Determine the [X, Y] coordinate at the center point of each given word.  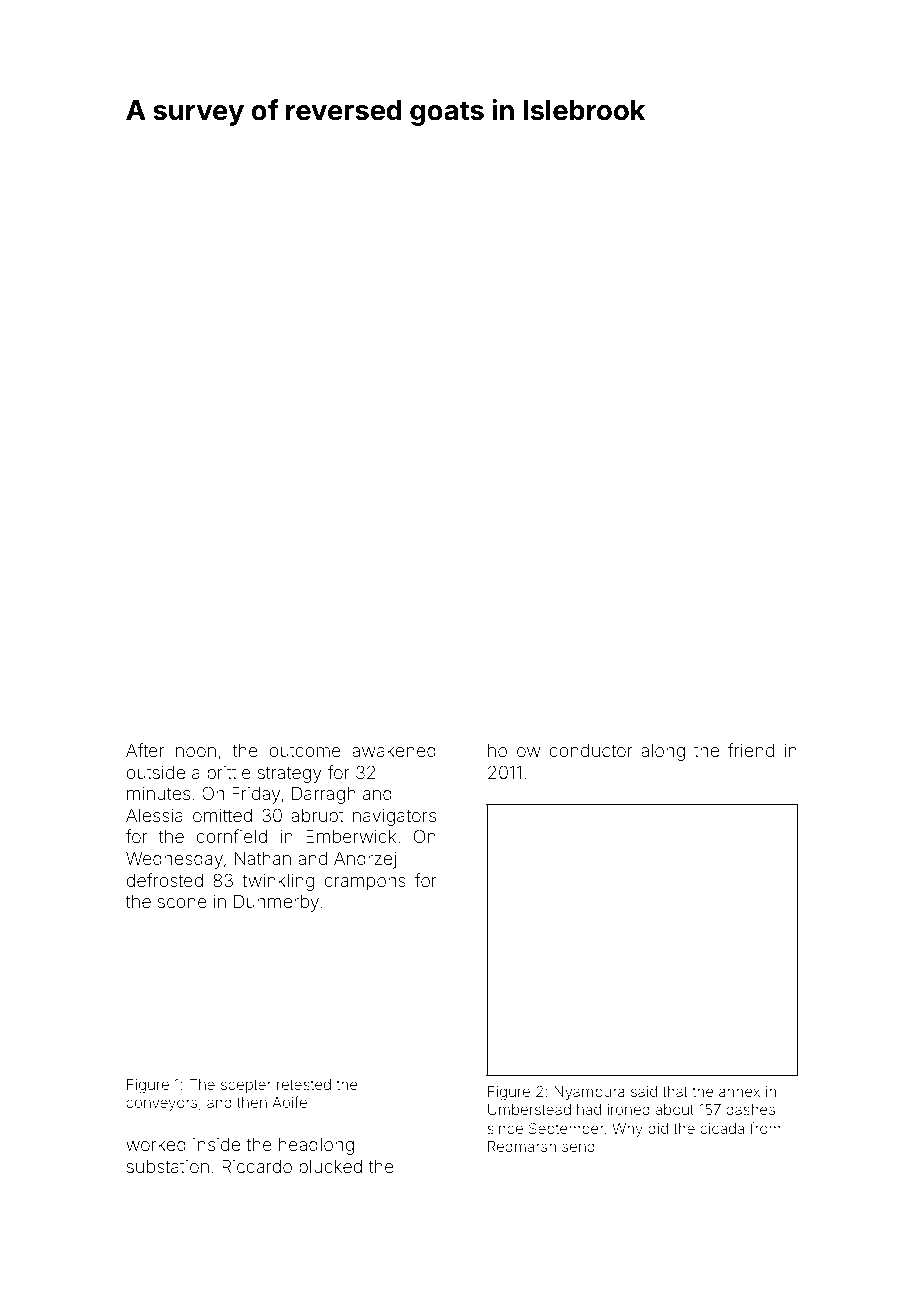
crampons [365, 884]
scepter [246, 1086]
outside [155, 772]
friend [751, 750]
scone [182, 903]
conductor [591, 750]
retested [304, 1084]
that [675, 1091]
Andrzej [365, 860]
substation [168, 1166]
